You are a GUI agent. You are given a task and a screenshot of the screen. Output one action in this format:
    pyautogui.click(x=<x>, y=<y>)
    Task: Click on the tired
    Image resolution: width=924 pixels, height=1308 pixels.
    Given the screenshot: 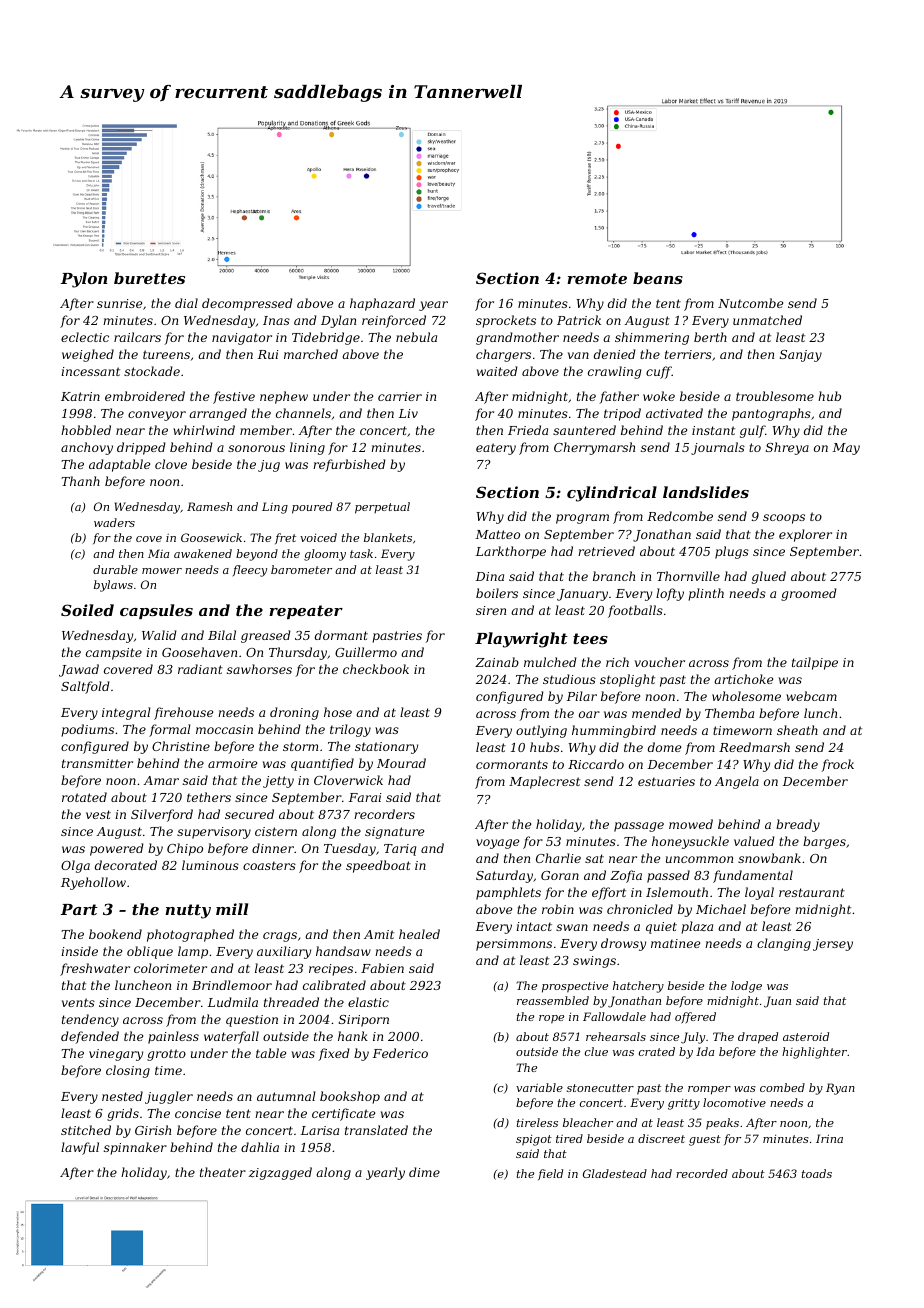 What is the action you would take?
    pyautogui.click(x=569, y=1138)
